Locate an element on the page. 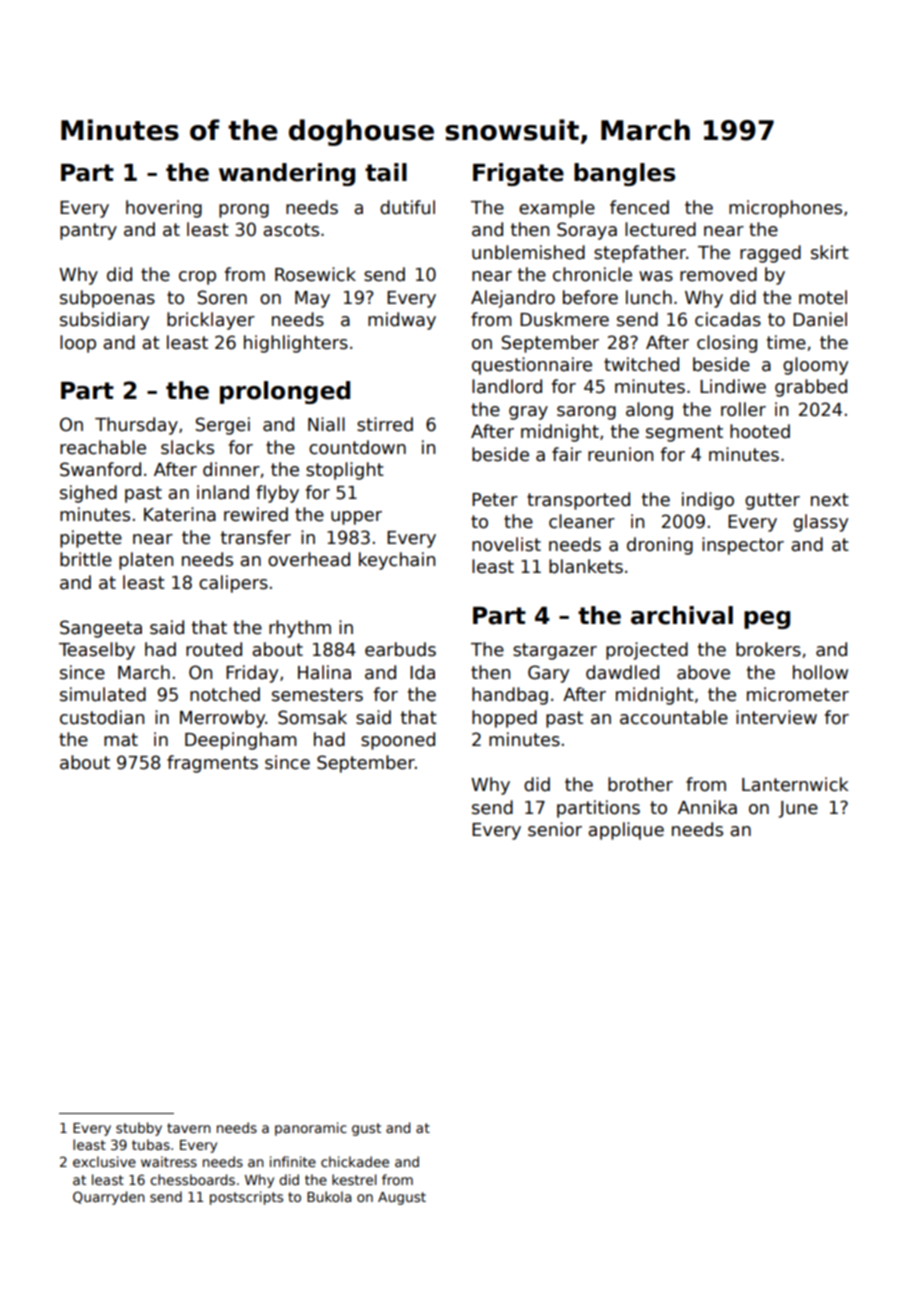 This image has width=908, height=1316. wandering is located at coordinates (287, 174).
